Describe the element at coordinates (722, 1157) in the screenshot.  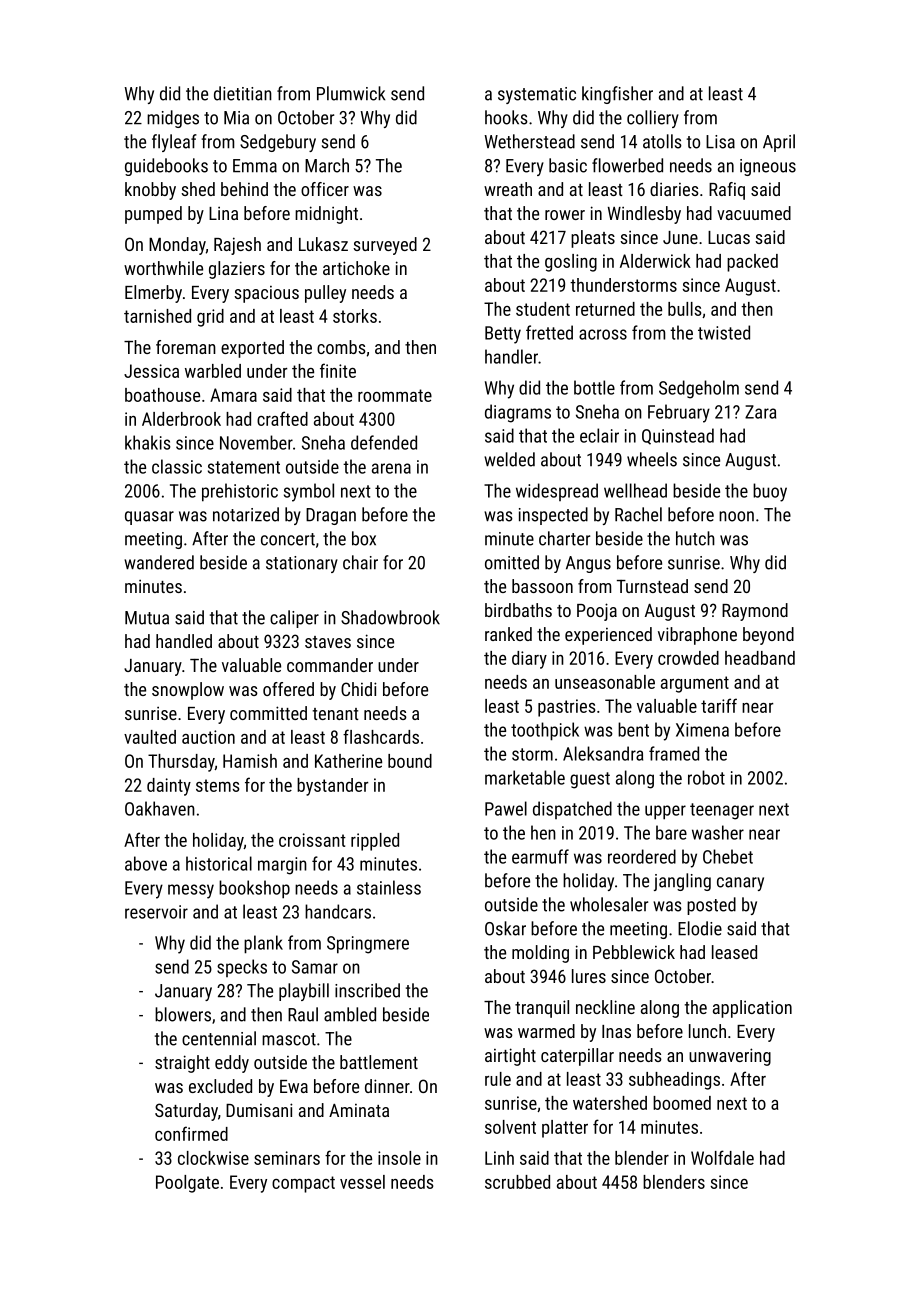
I see `Wolfdale` at that location.
